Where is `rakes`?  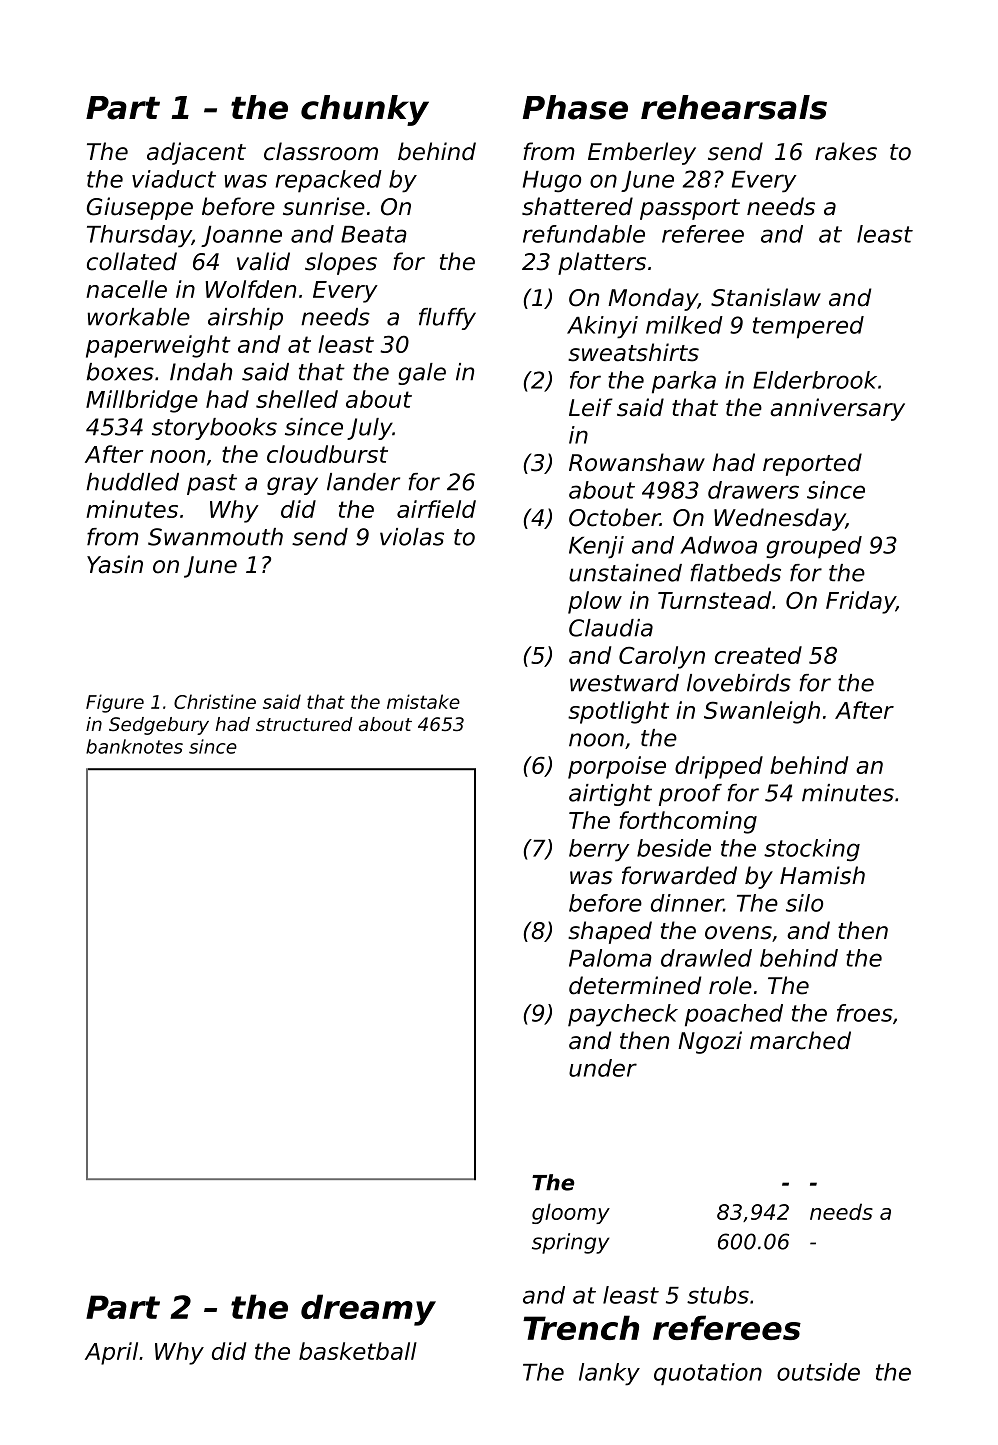 rakes is located at coordinates (846, 151).
